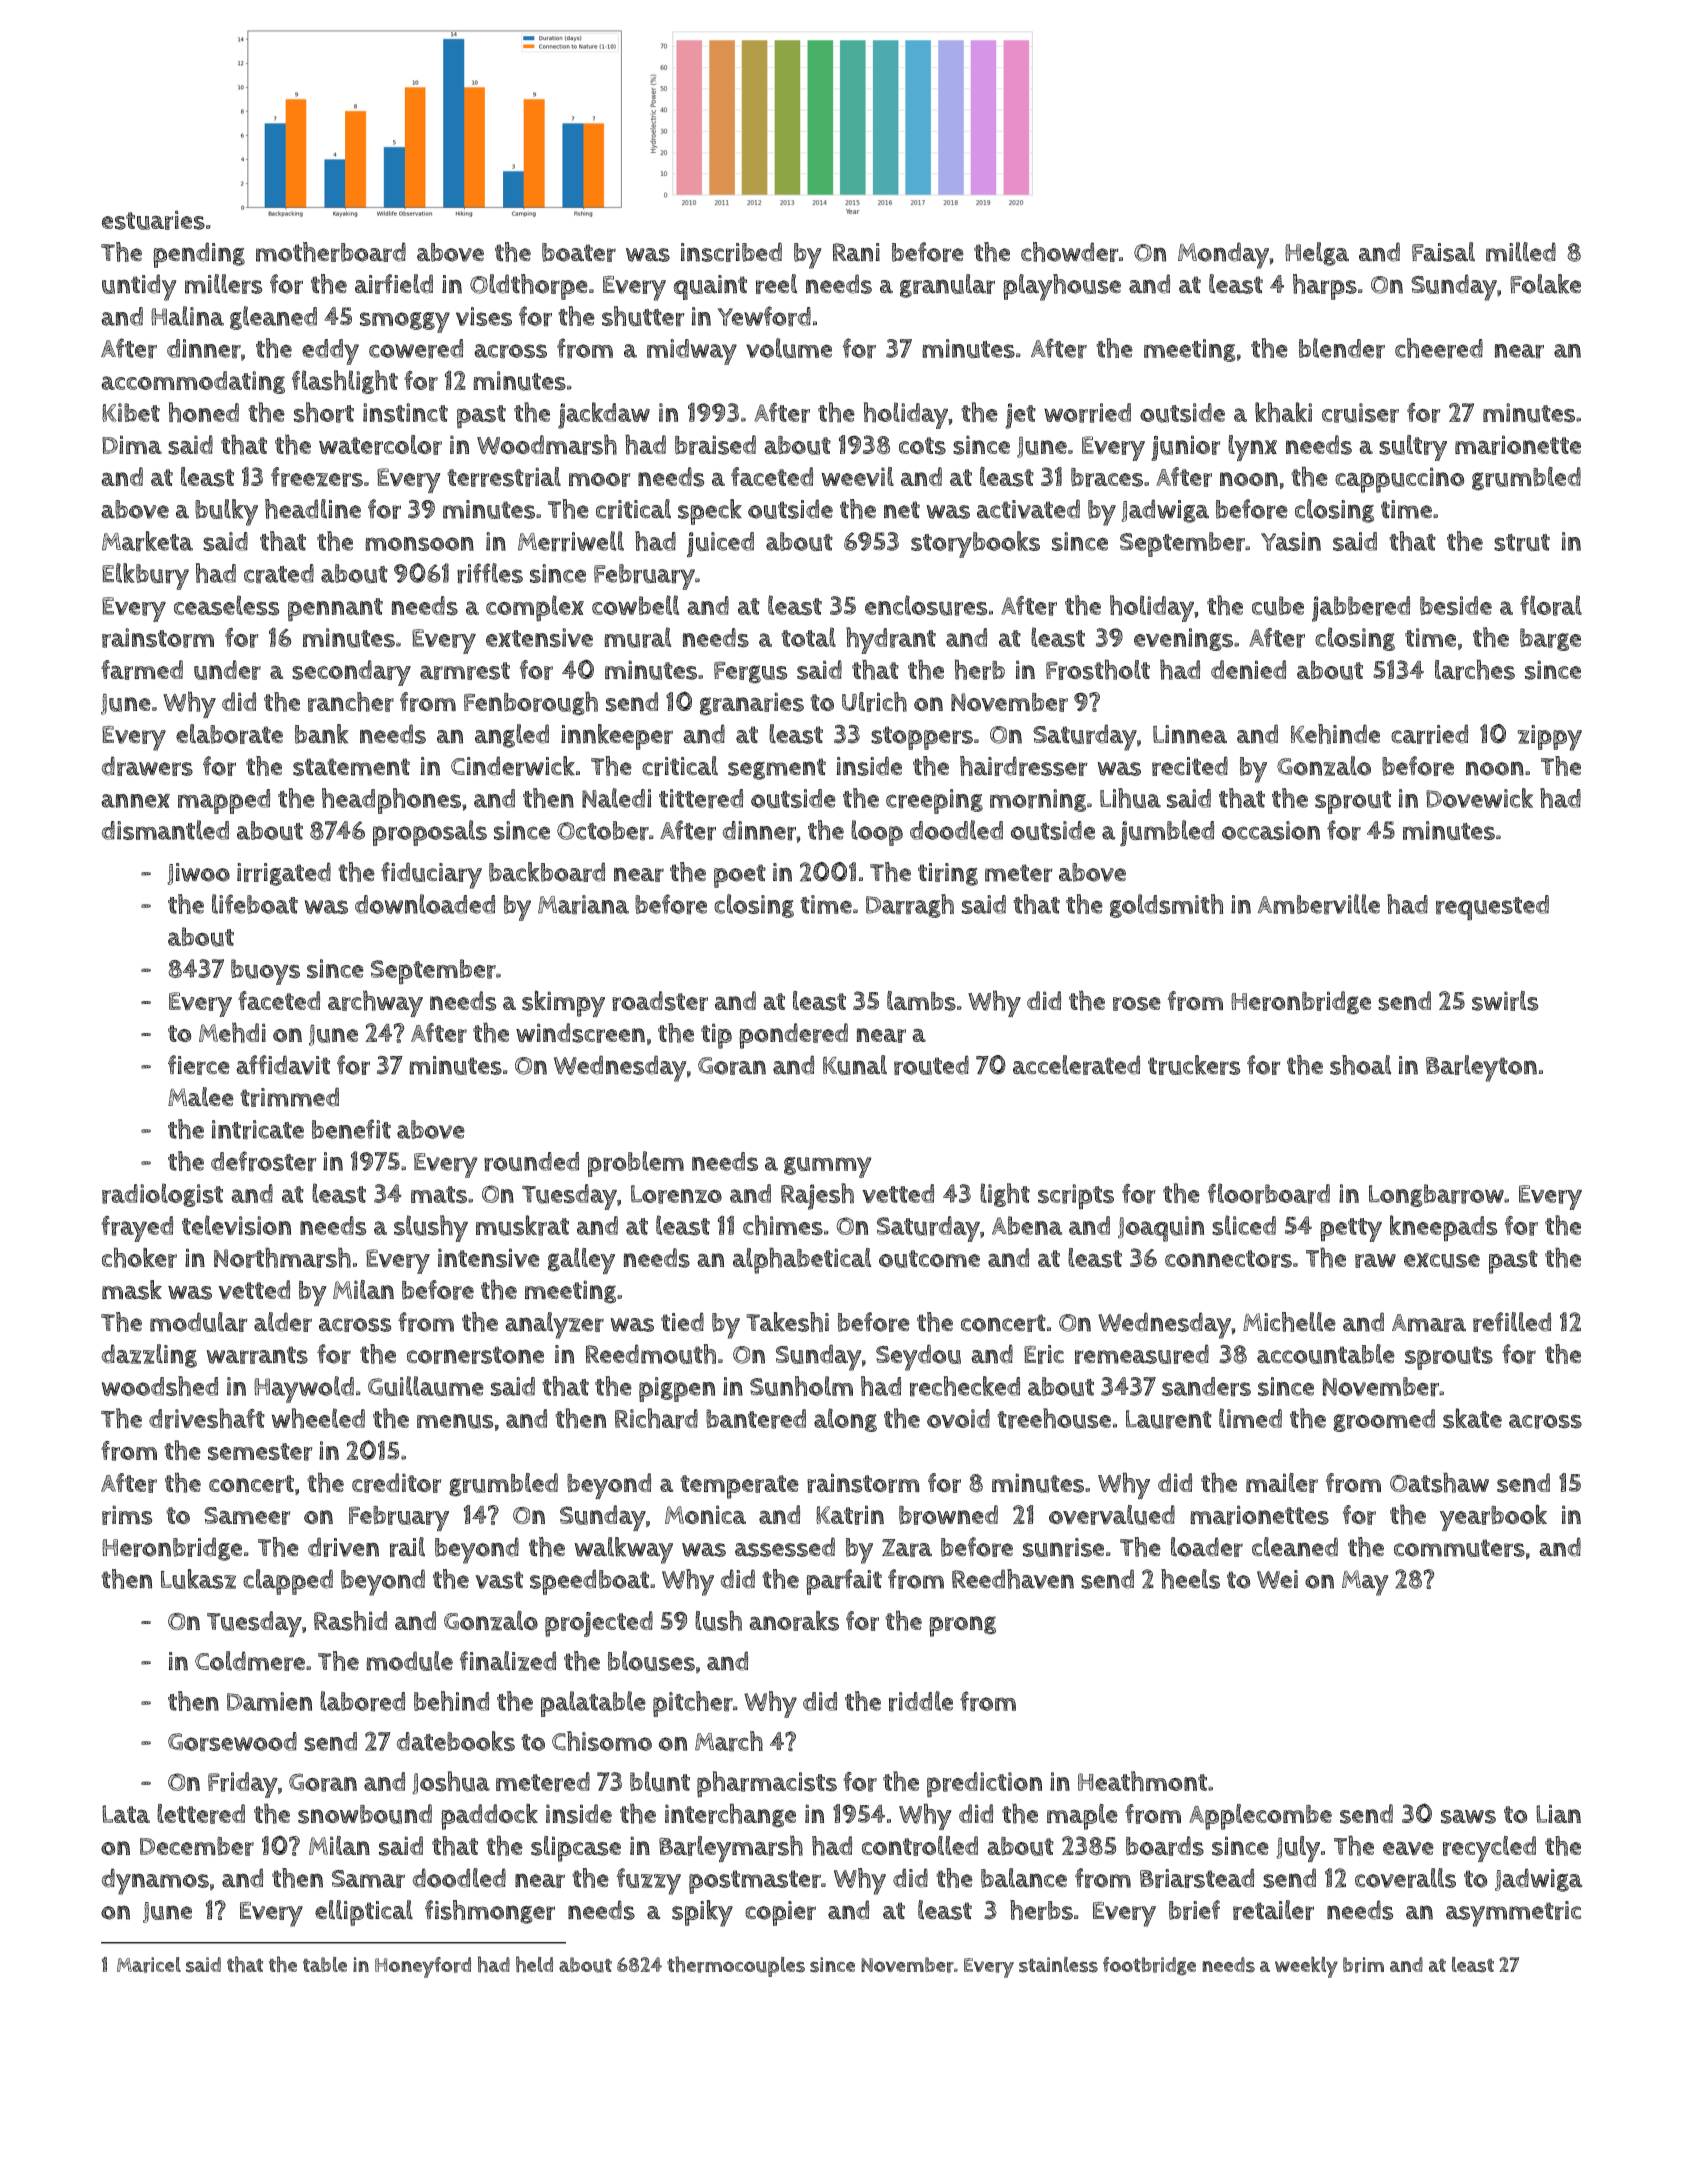 The height and width of the document is (2178, 1683). What do you see at coordinates (1550, 639) in the document?
I see `barge` at bounding box center [1550, 639].
